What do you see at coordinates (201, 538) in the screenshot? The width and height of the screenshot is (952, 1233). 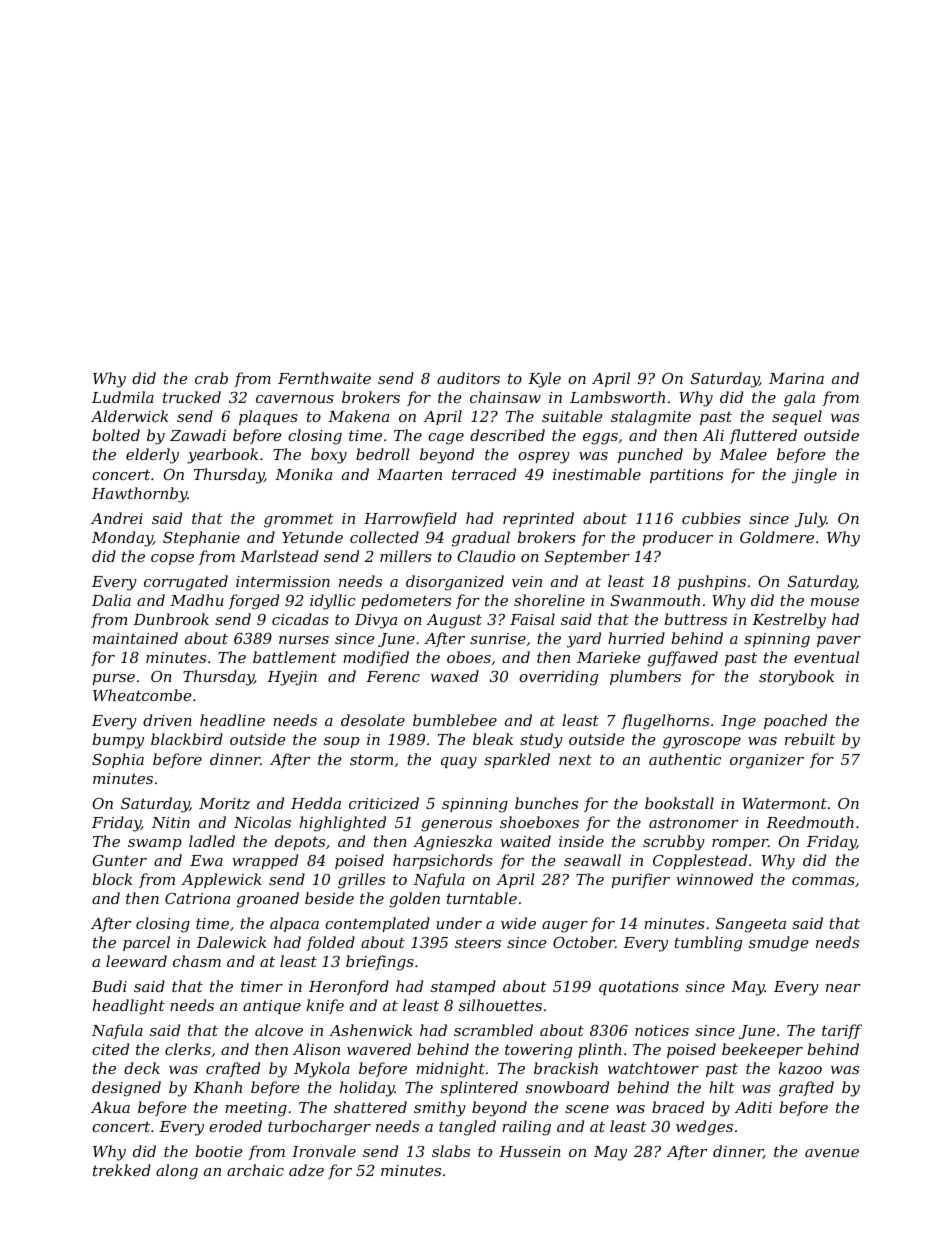 I see `Stephanie` at bounding box center [201, 538].
